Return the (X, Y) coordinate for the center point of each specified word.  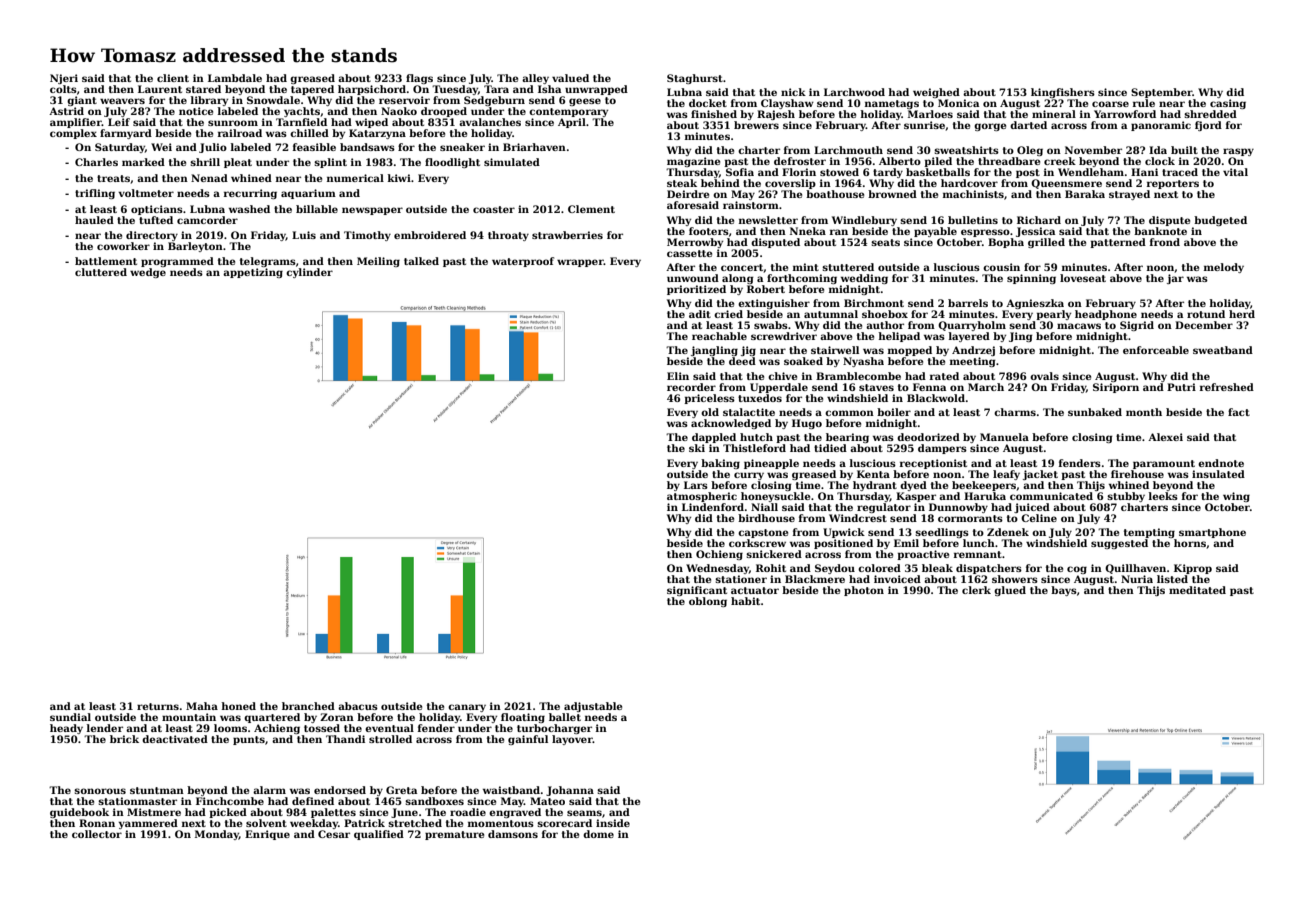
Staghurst (695, 79)
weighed (936, 93)
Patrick (364, 823)
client (173, 78)
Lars (696, 485)
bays (1064, 591)
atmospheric (702, 497)
